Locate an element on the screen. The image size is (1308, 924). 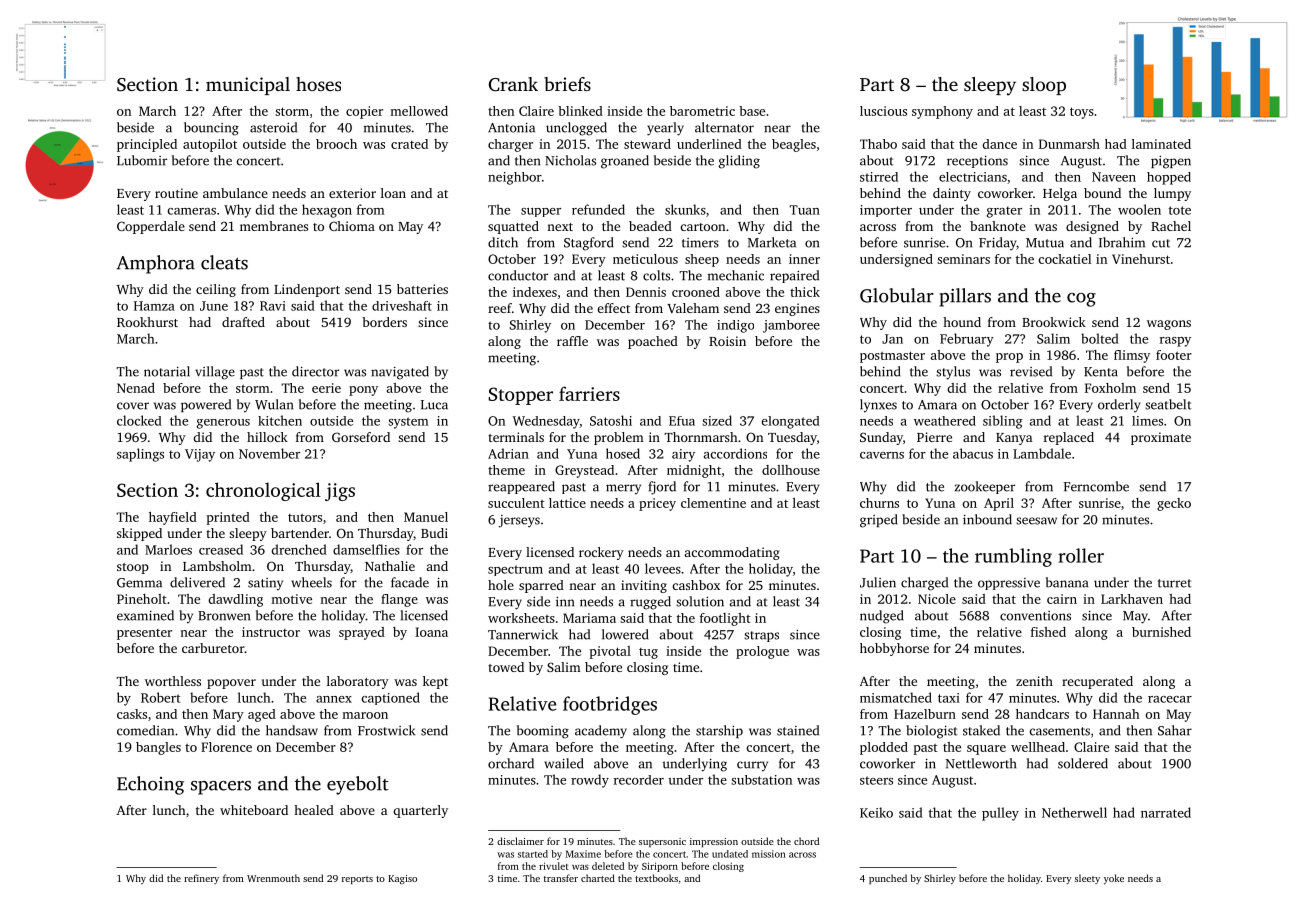
Hannah is located at coordinates (1116, 714).
